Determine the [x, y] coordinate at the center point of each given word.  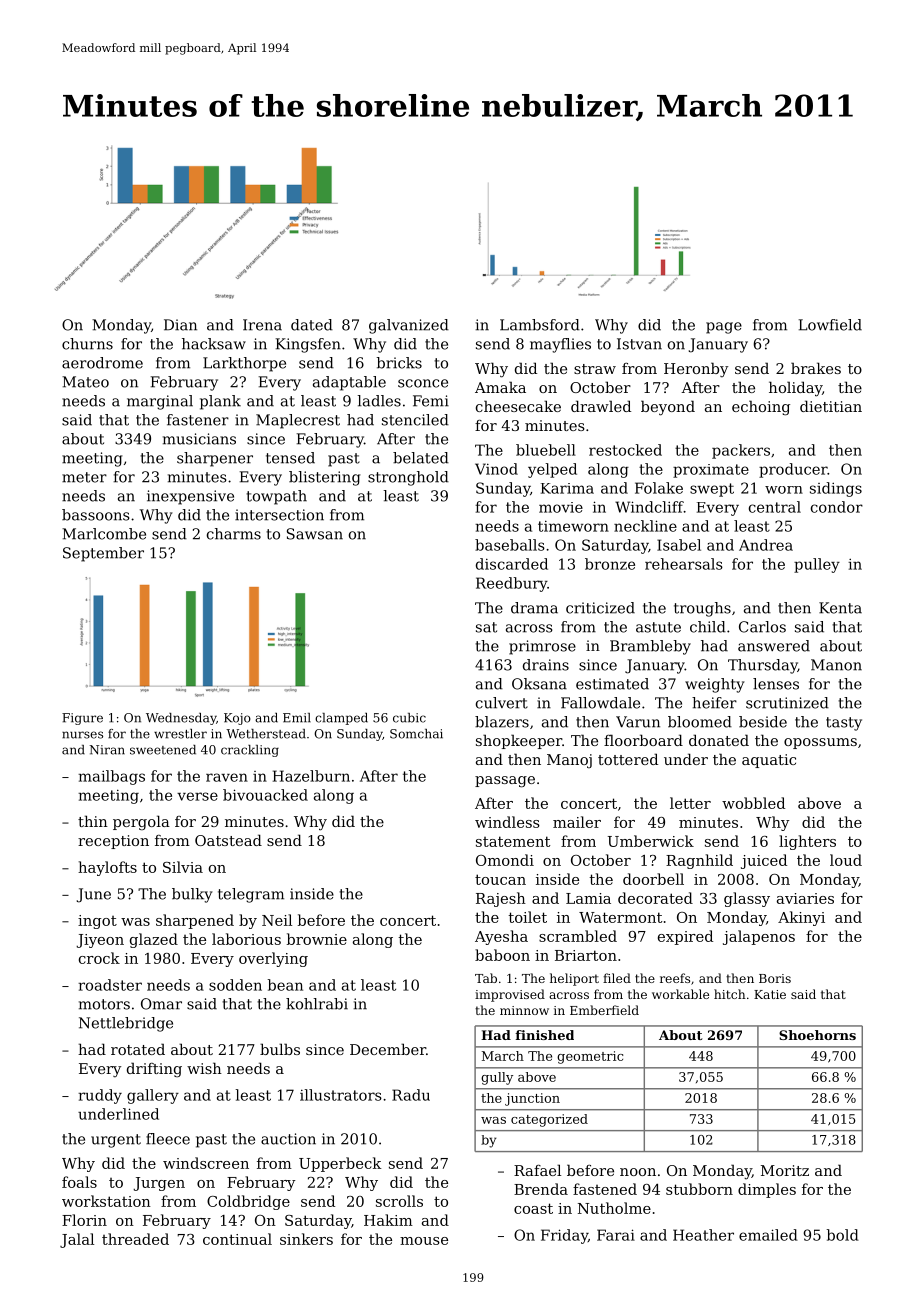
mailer [577, 822]
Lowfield [830, 325]
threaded [135, 1239]
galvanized [409, 326]
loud [846, 860]
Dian [180, 325]
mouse [424, 1241]
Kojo [237, 719]
